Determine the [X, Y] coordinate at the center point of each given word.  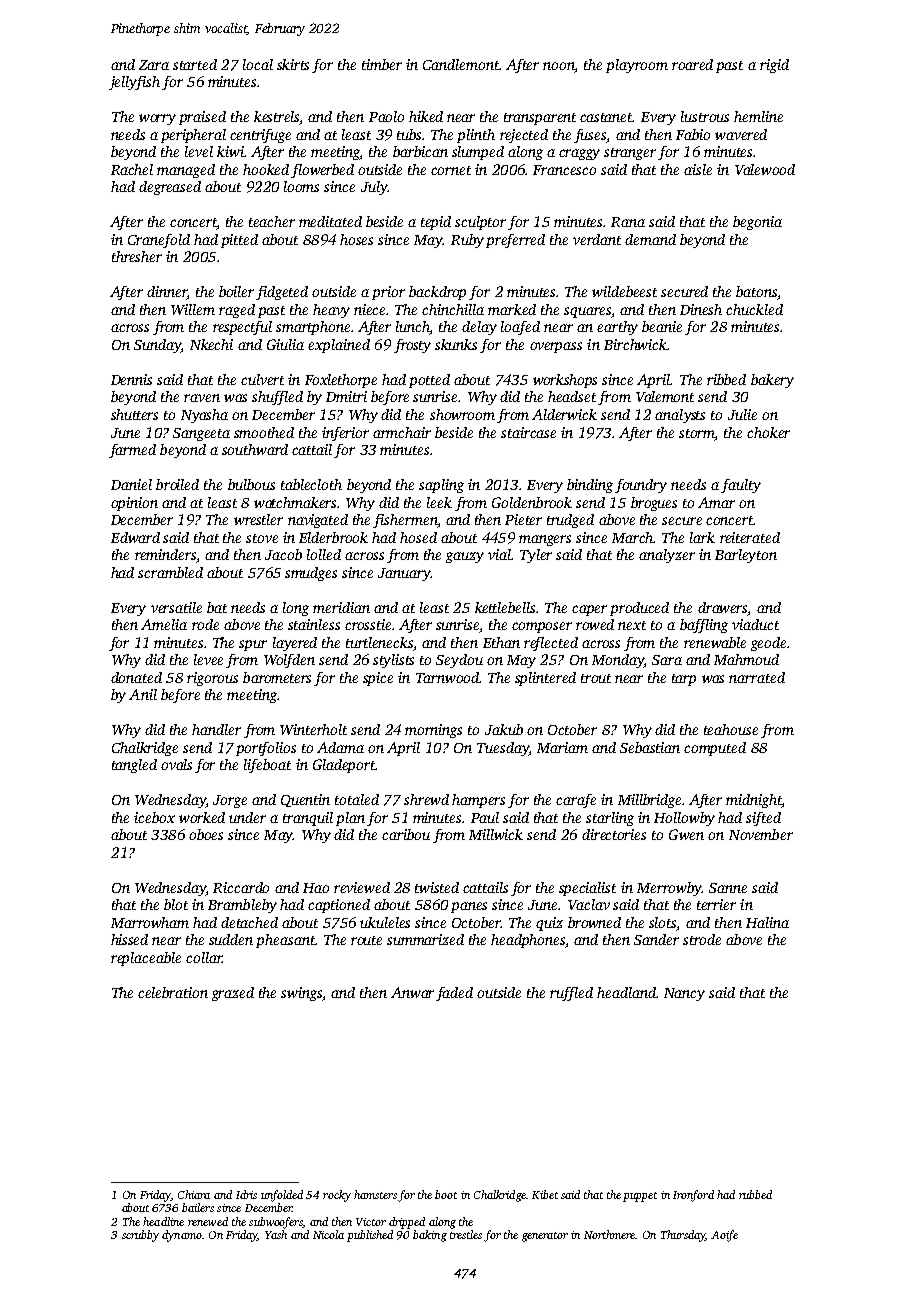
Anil [143, 694]
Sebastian [650, 747]
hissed [129, 939]
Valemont [665, 396]
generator [545, 1237]
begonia [757, 223]
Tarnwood [447, 677]
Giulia [285, 344]
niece [370, 309]
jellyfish [134, 83]
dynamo [182, 1236]
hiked [426, 116]
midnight [754, 801]
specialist [587, 889]
